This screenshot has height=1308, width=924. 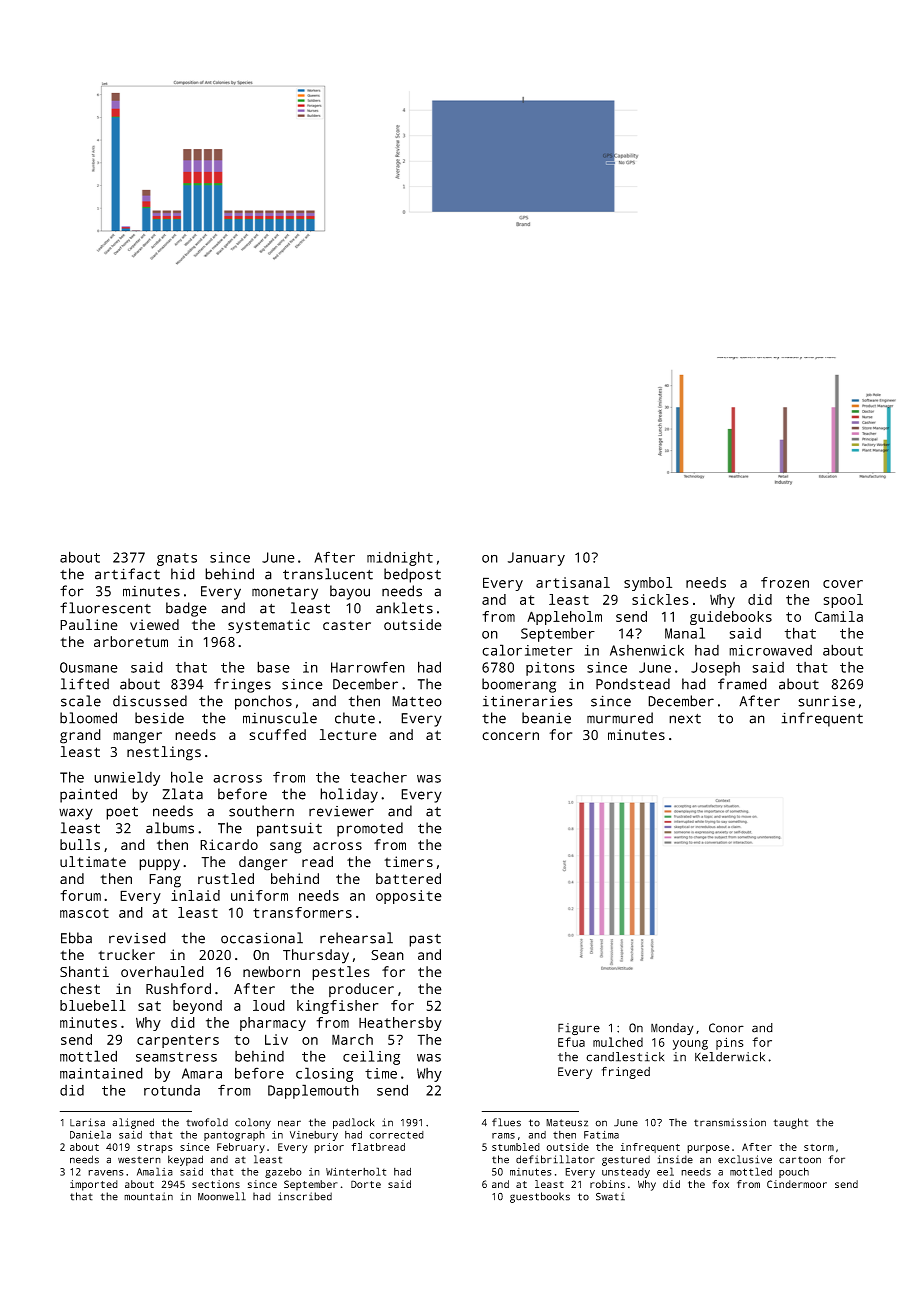 What do you see at coordinates (685, 633) in the screenshot?
I see `Manal` at bounding box center [685, 633].
